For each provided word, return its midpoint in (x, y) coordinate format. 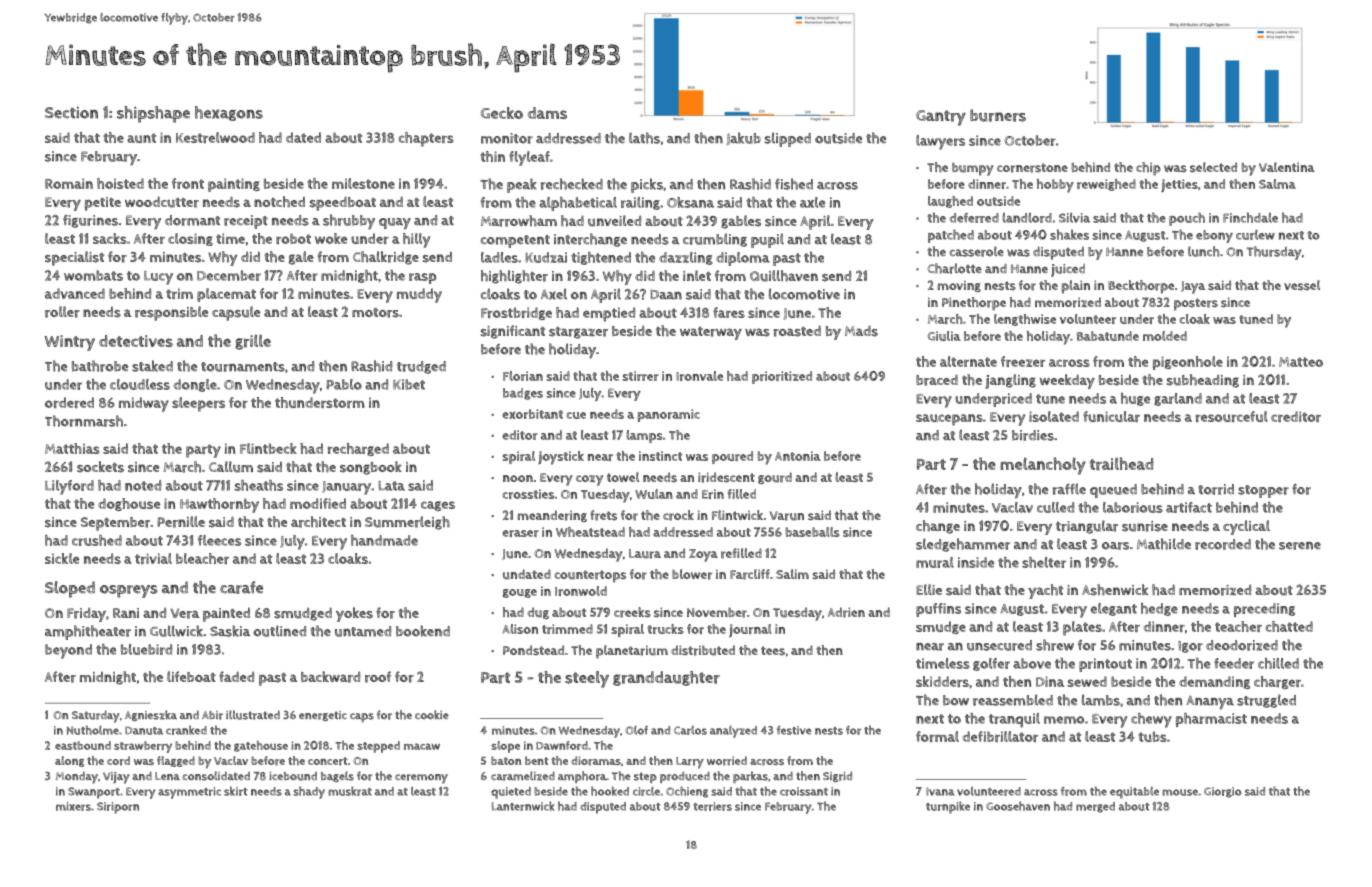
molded (1165, 336)
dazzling (686, 258)
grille (253, 342)
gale (301, 258)
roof (378, 677)
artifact (1189, 507)
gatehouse (261, 746)
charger (1277, 682)
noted (143, 485)
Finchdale (1250, 217)
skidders (942, 681)
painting (234, 185)
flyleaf (529, 158)
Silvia (1074, 218)
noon (518, 478)
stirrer (641, 376)
